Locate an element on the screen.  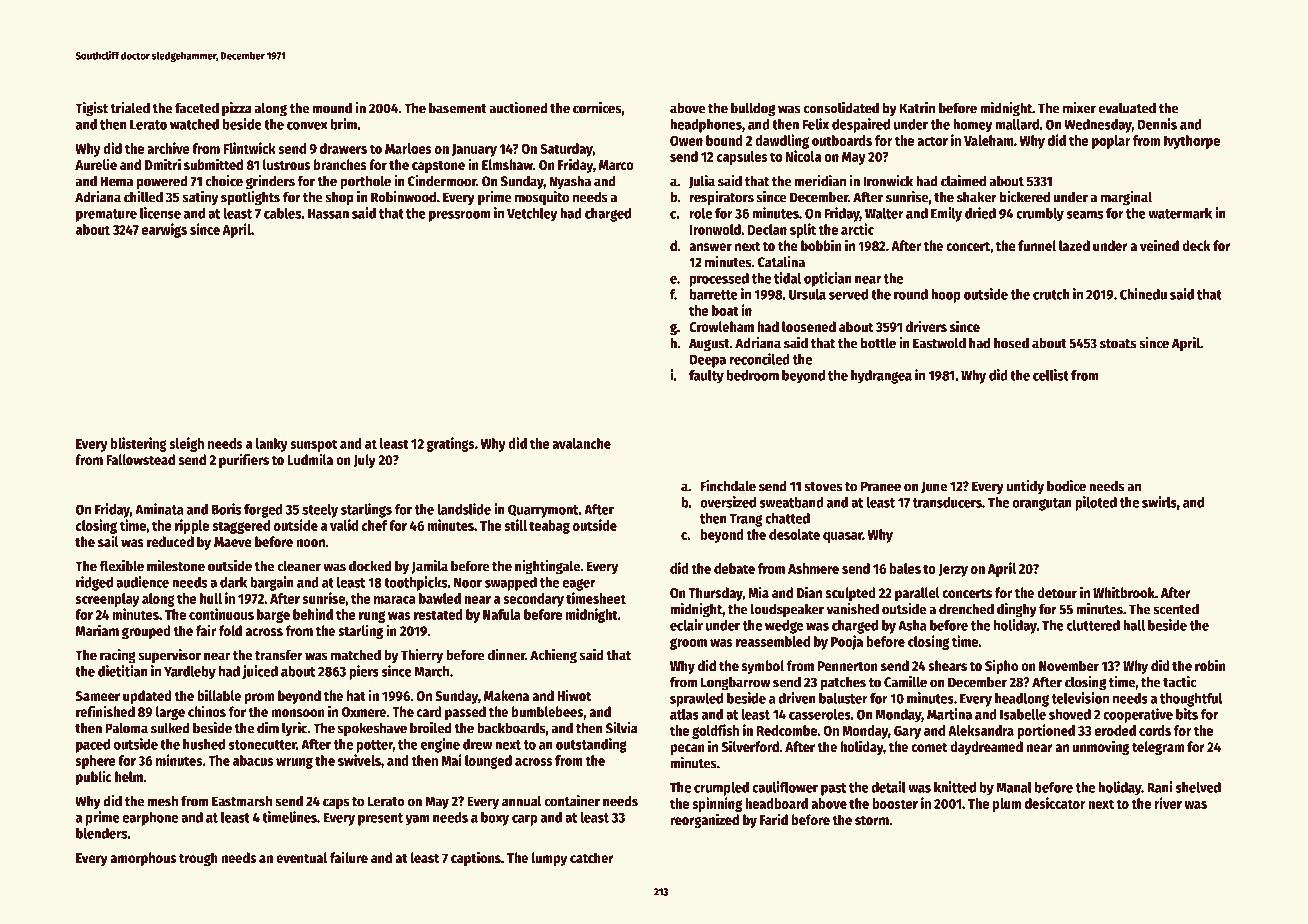
bodice is located at coordinates (1066, 486).
